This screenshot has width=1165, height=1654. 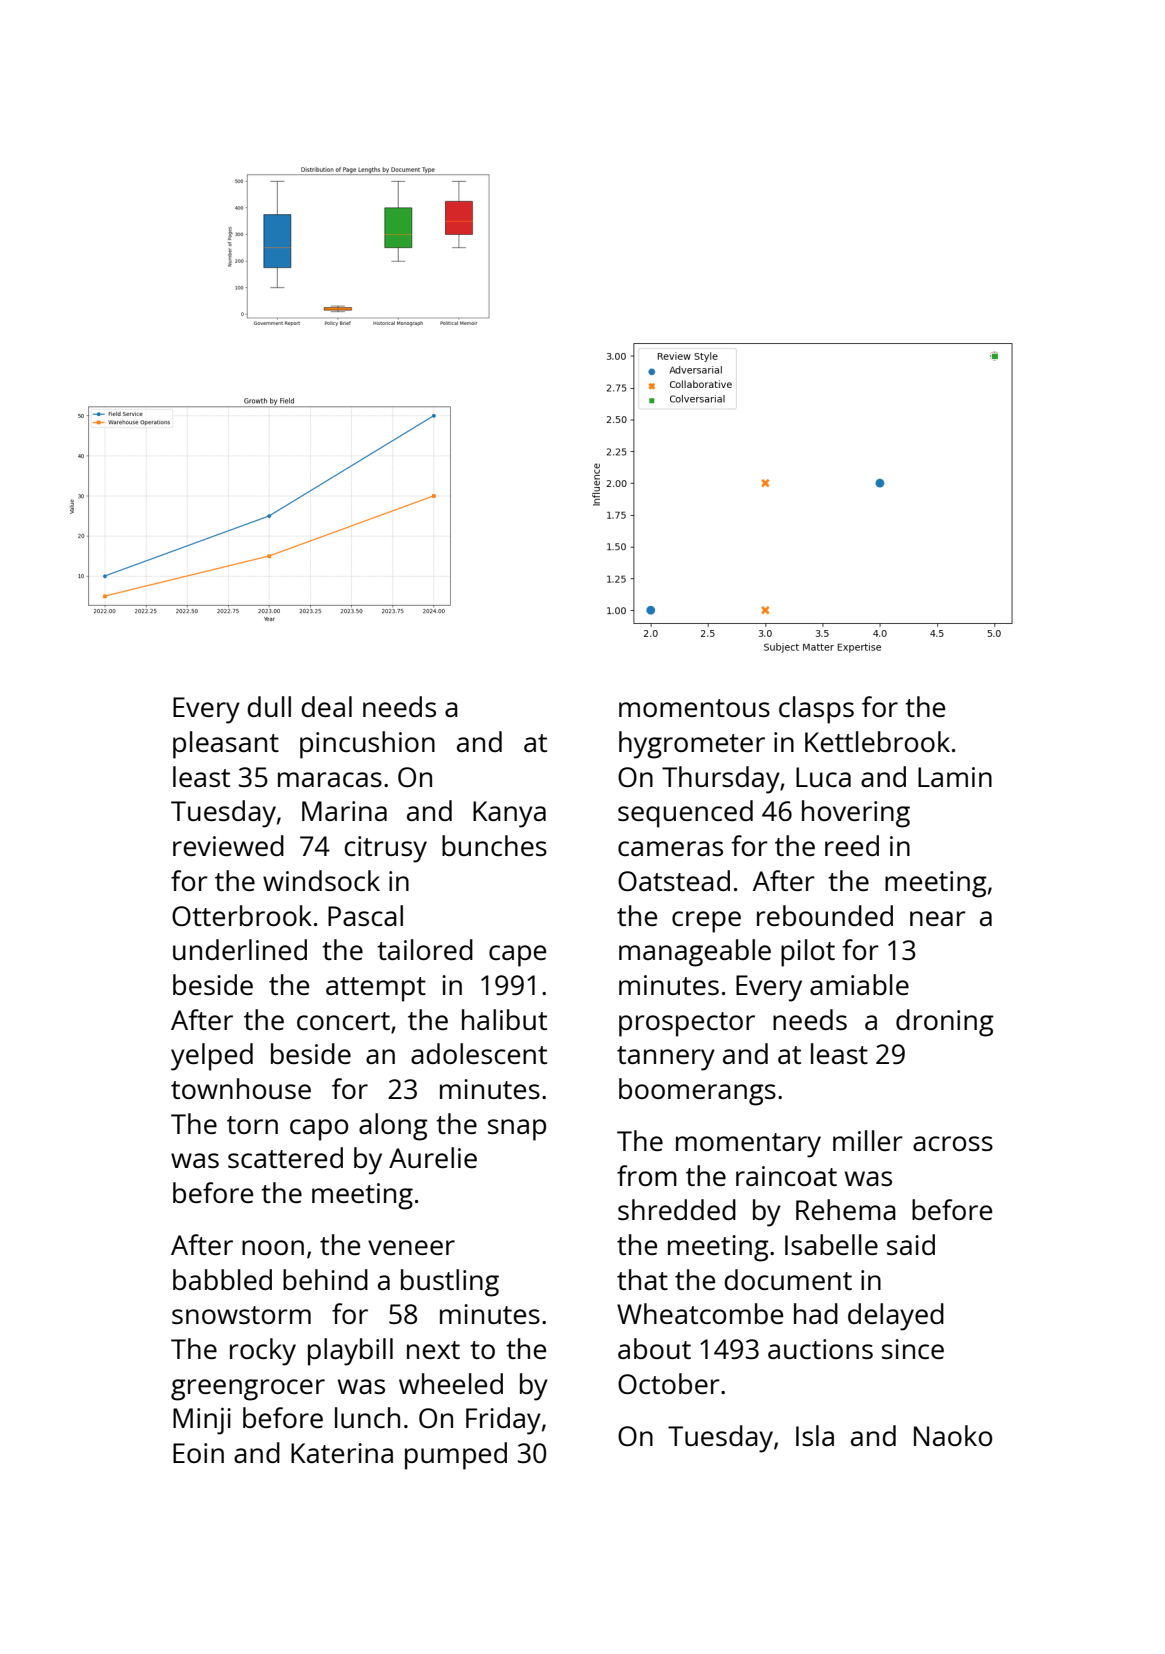 What do you see at coordinates (815, 1435) in the screenshot?
I see `Isla` at bounding box center [815, 1435].
